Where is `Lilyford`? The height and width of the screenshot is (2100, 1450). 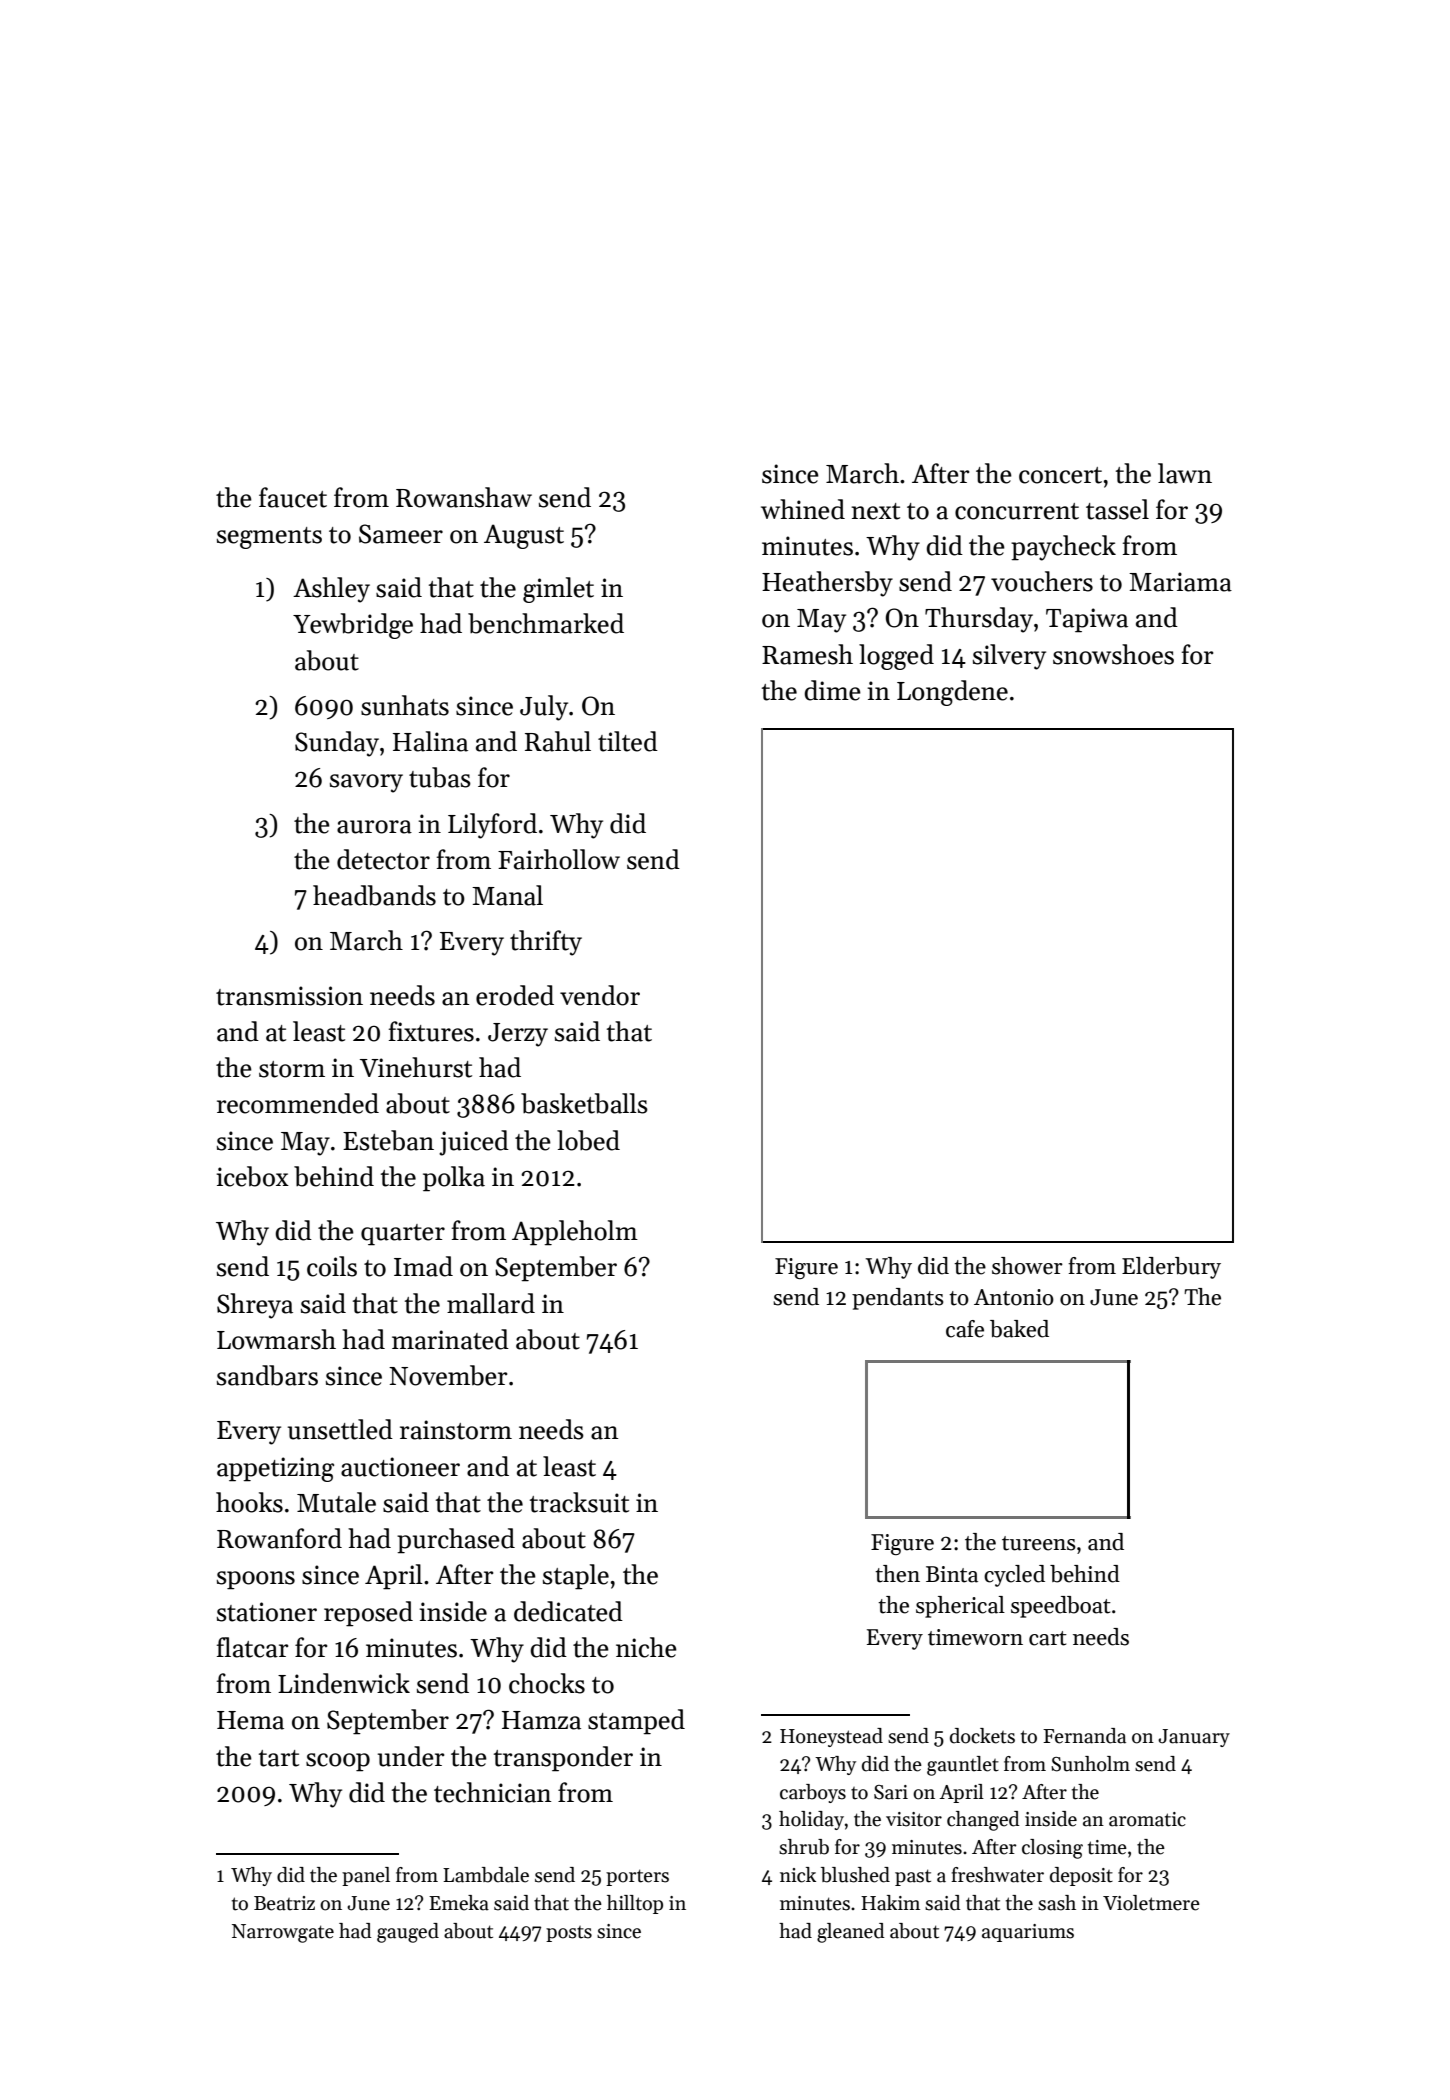
Lilyford is located at coordinates (492, 826).
